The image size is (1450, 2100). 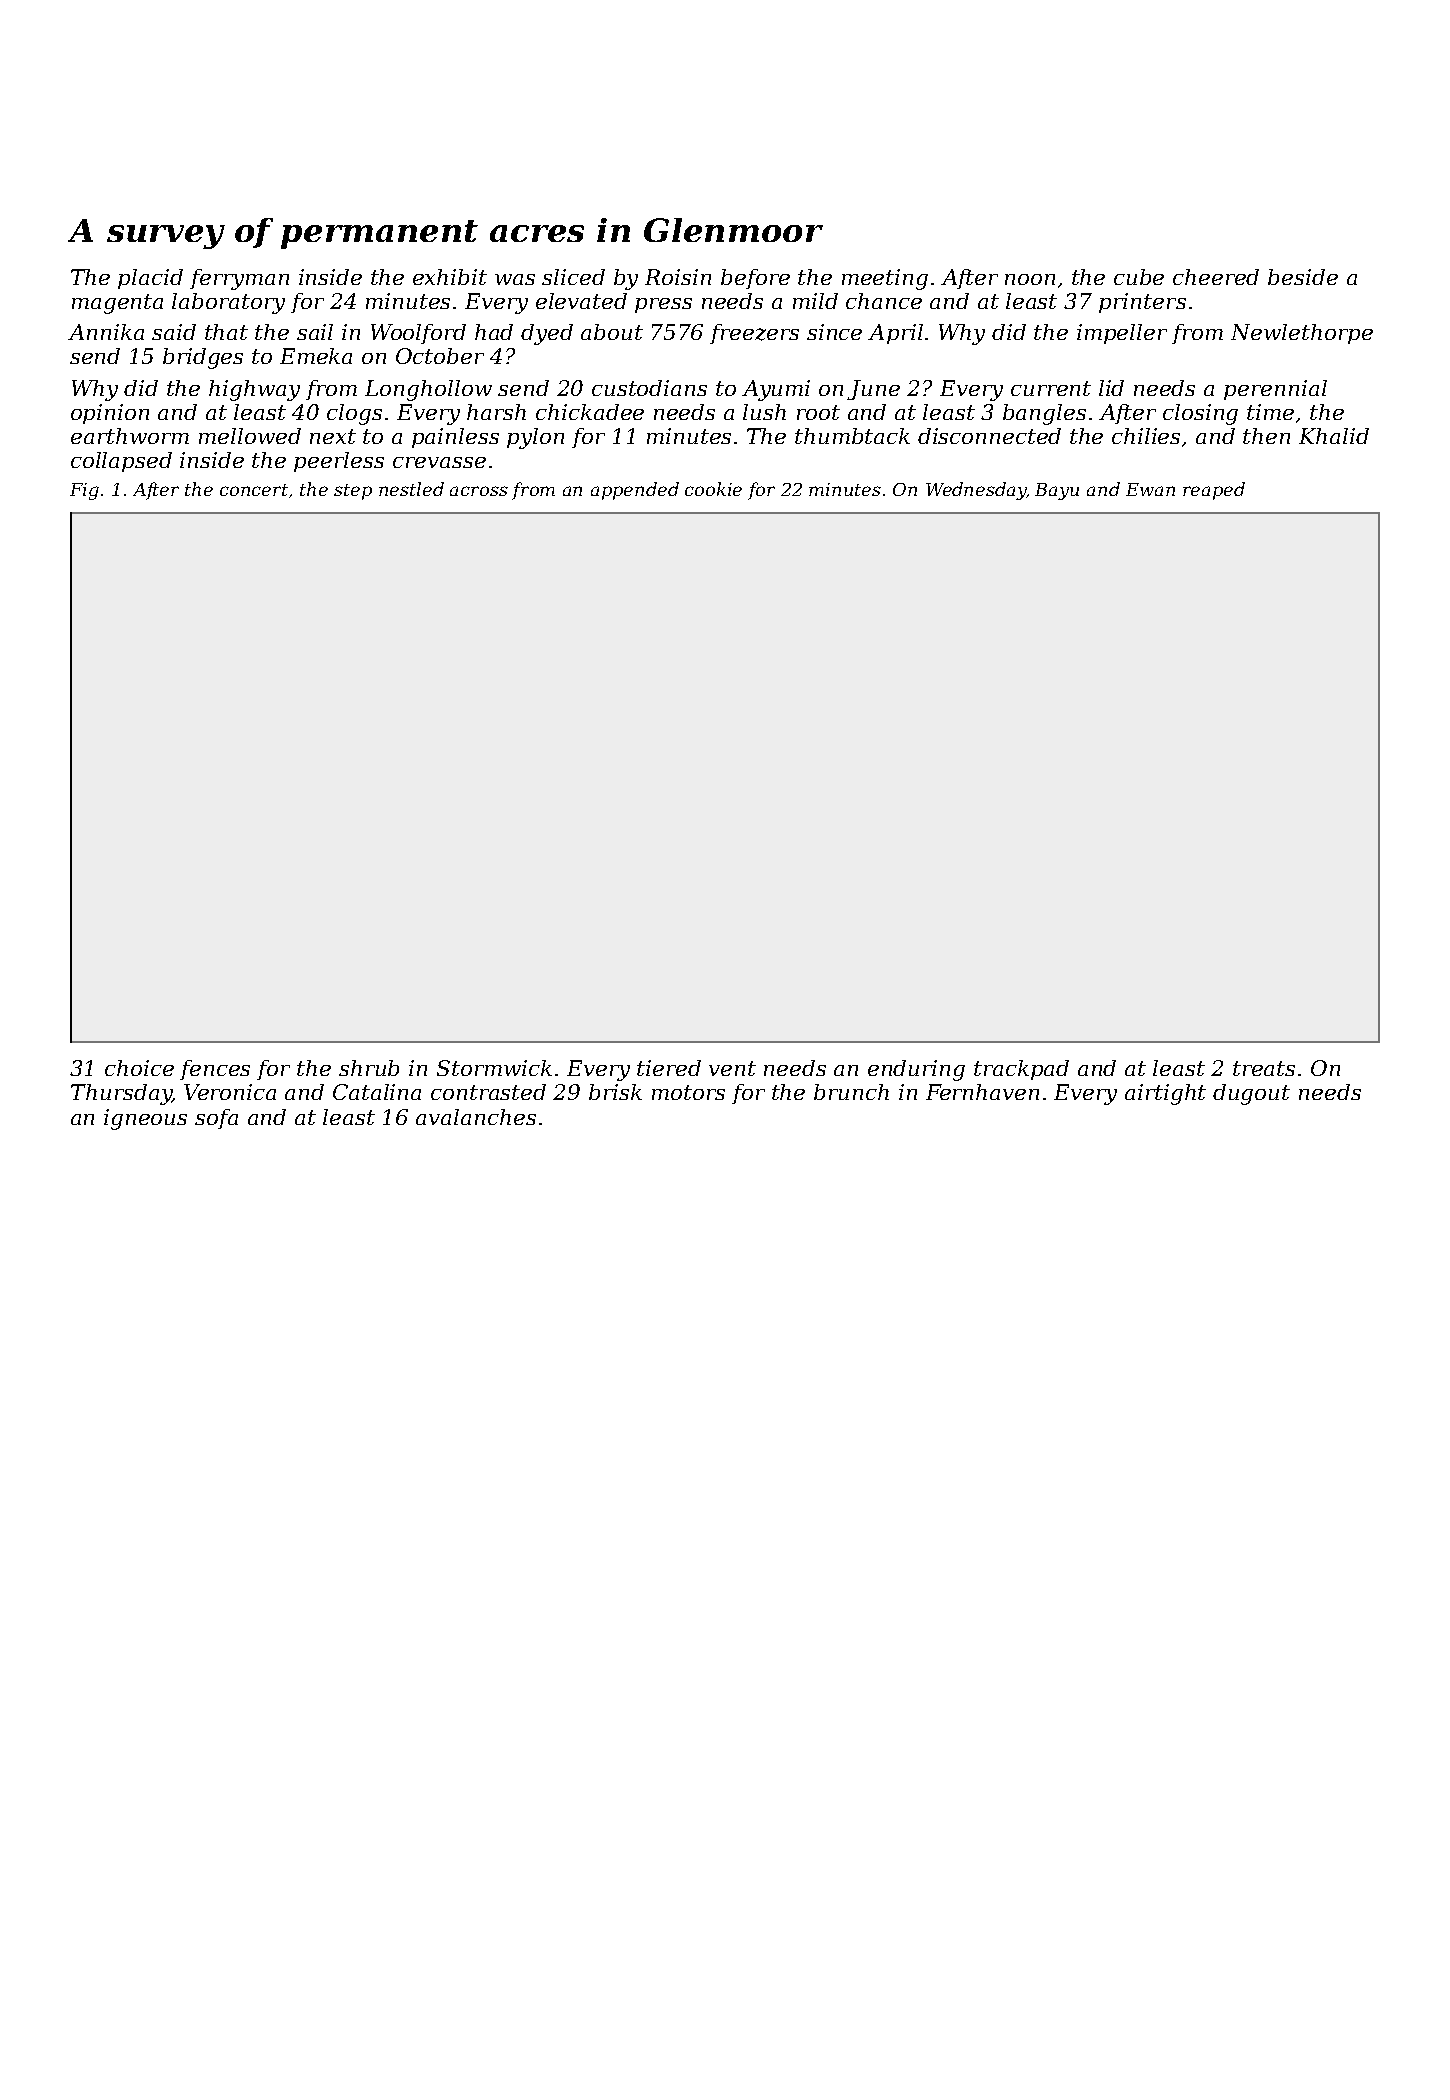 What do you see at coordinates (852, 436) in the image?
I see `thumbtack` at bounding box center [852, 436].
